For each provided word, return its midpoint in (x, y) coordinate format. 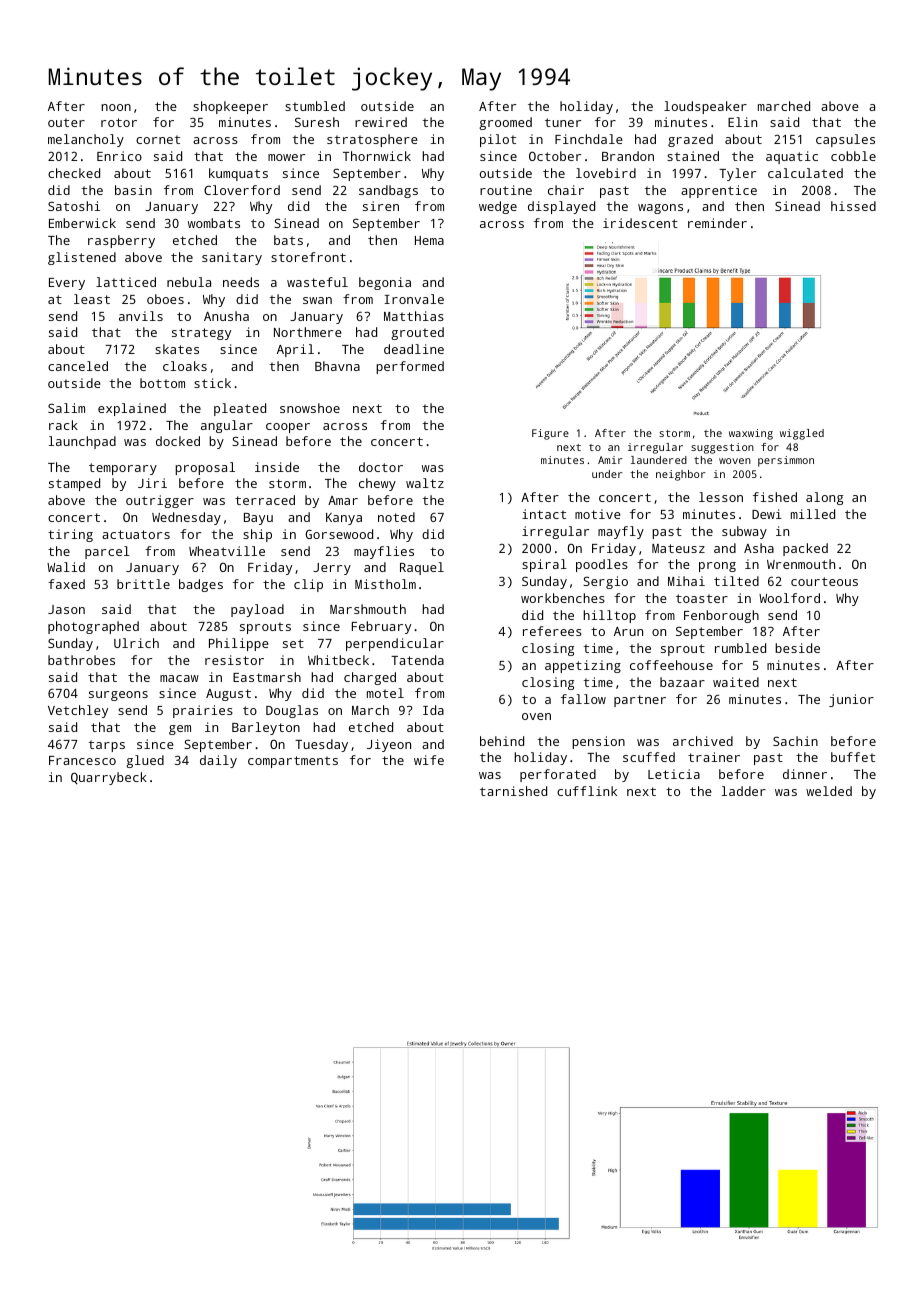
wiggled (802, 434)
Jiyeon (389, 745)
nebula (189, 282)
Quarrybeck (109, 778)
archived (703, 741)
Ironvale (414, 299)
